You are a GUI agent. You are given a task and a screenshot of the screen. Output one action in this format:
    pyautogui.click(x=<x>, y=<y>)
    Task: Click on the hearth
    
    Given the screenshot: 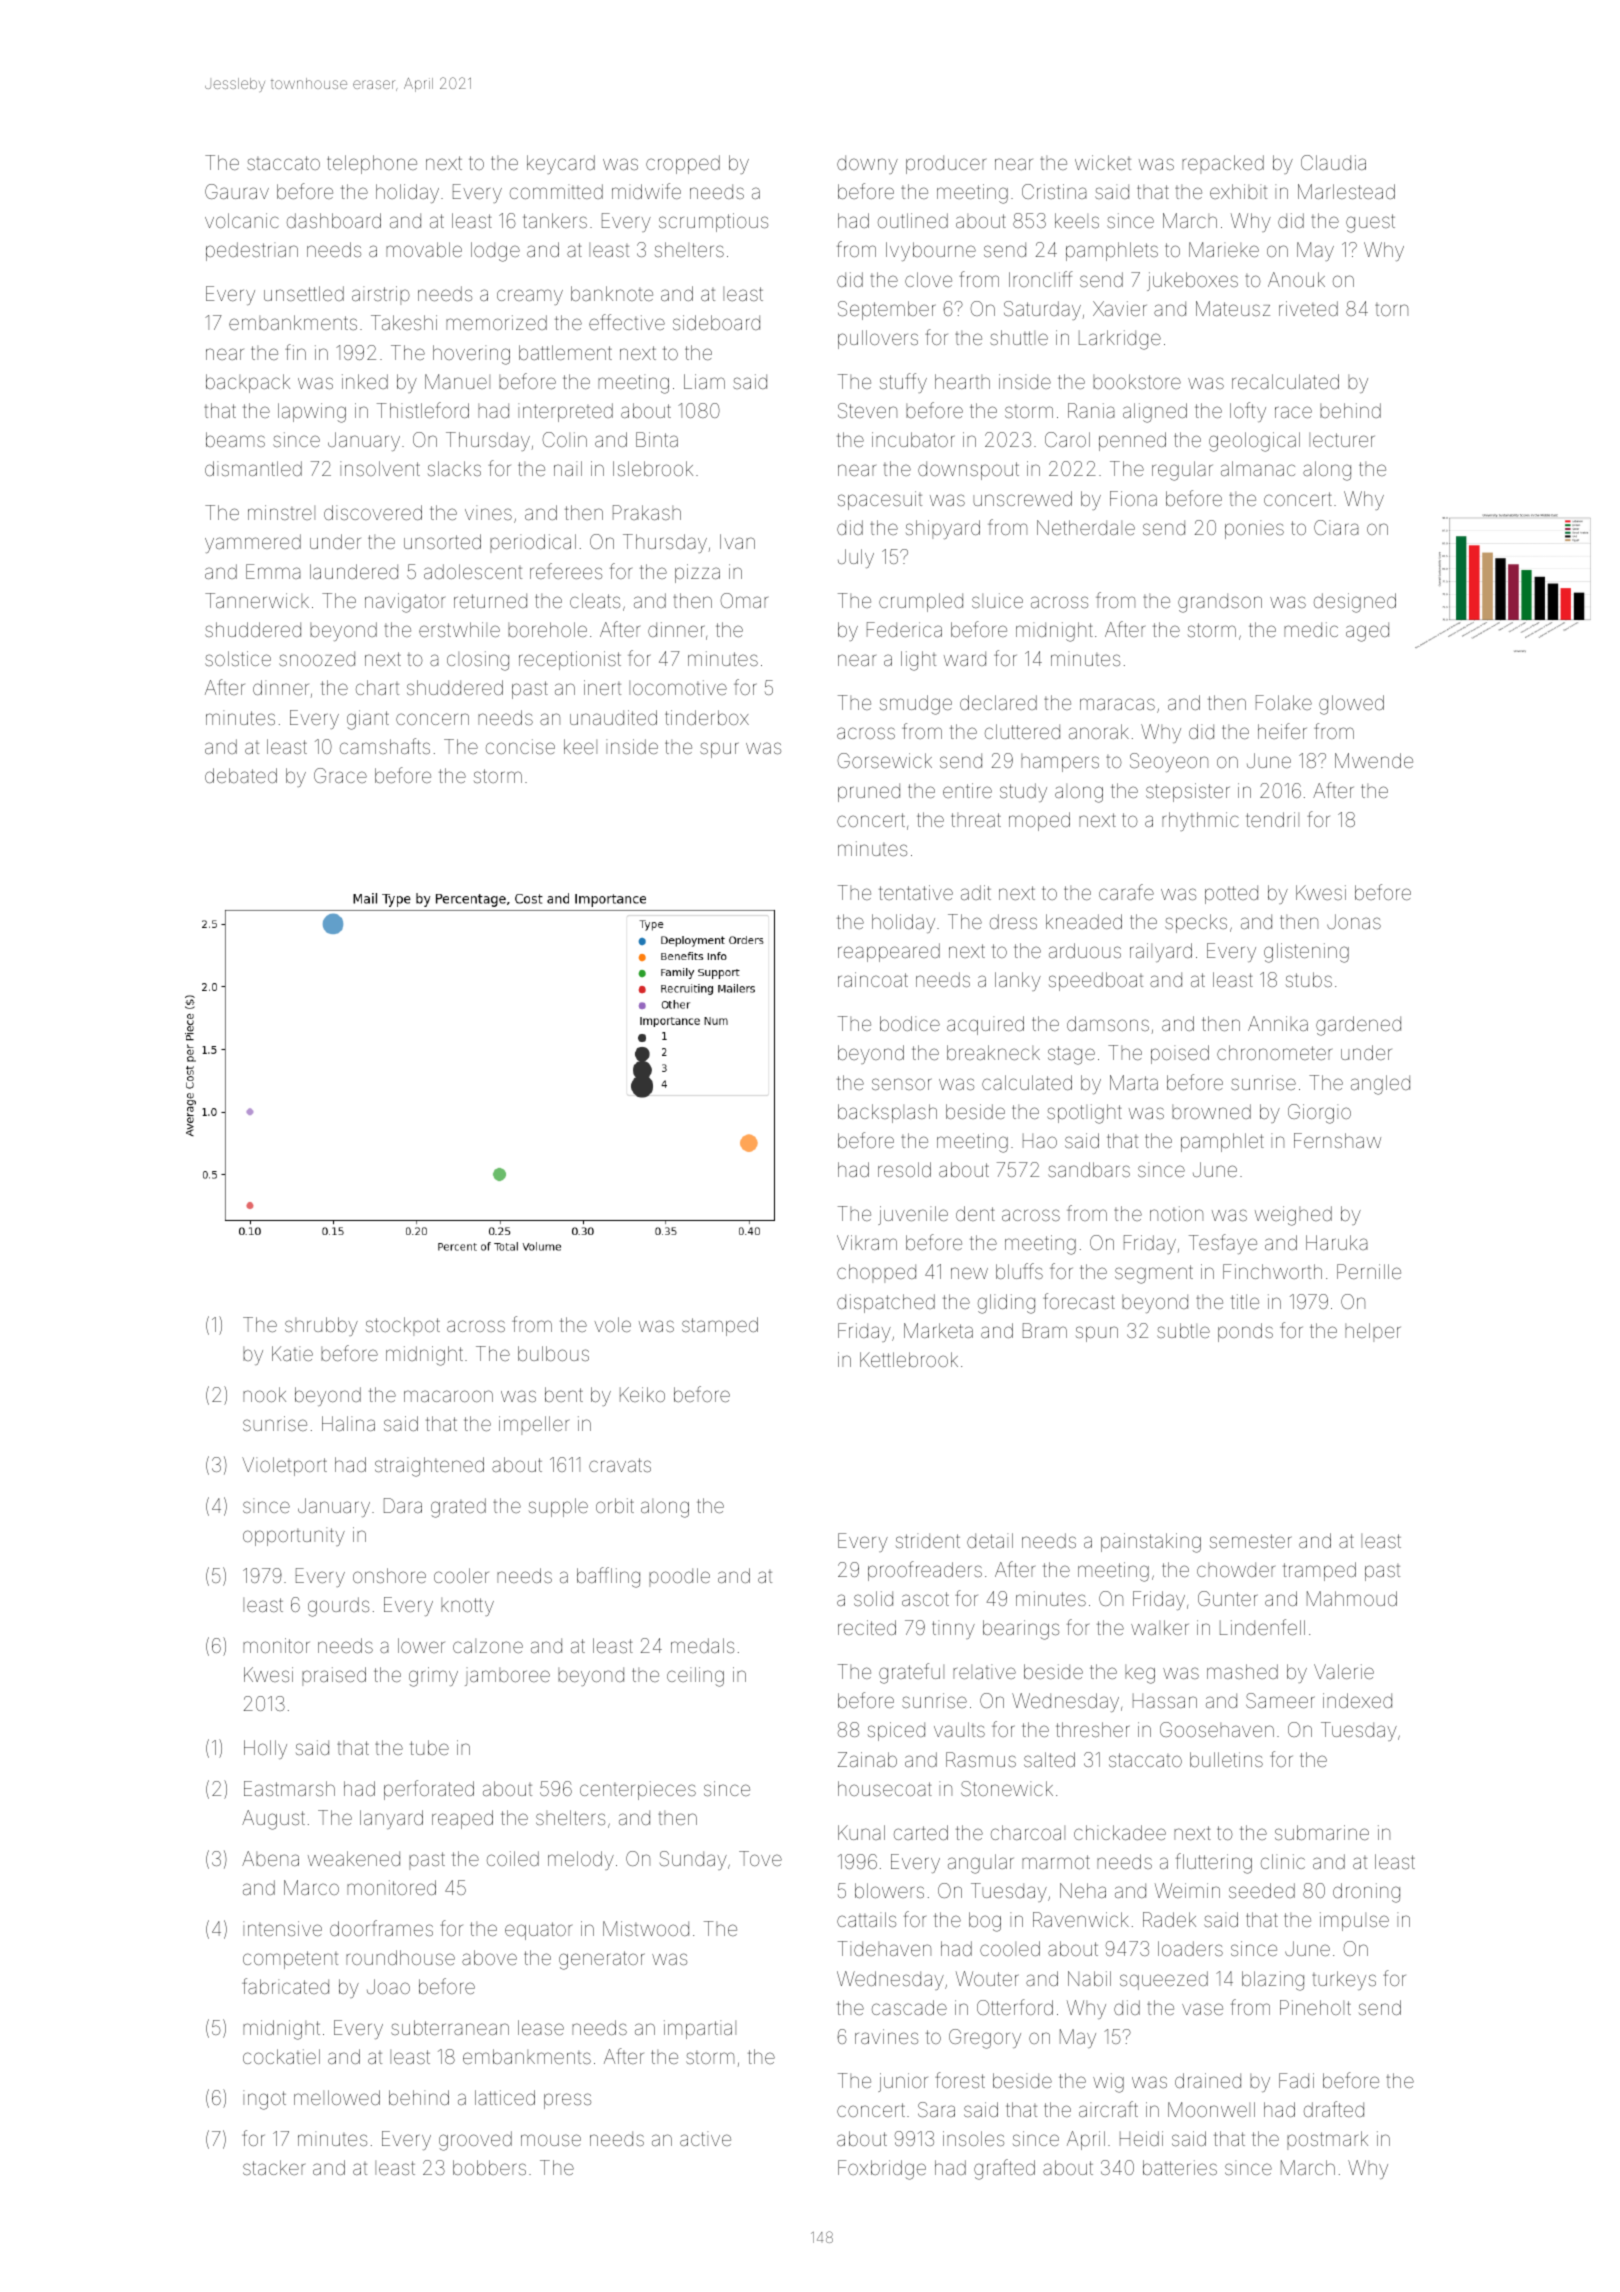 What is the action you would take?
    pyautogui.click(x=962, y=381)
